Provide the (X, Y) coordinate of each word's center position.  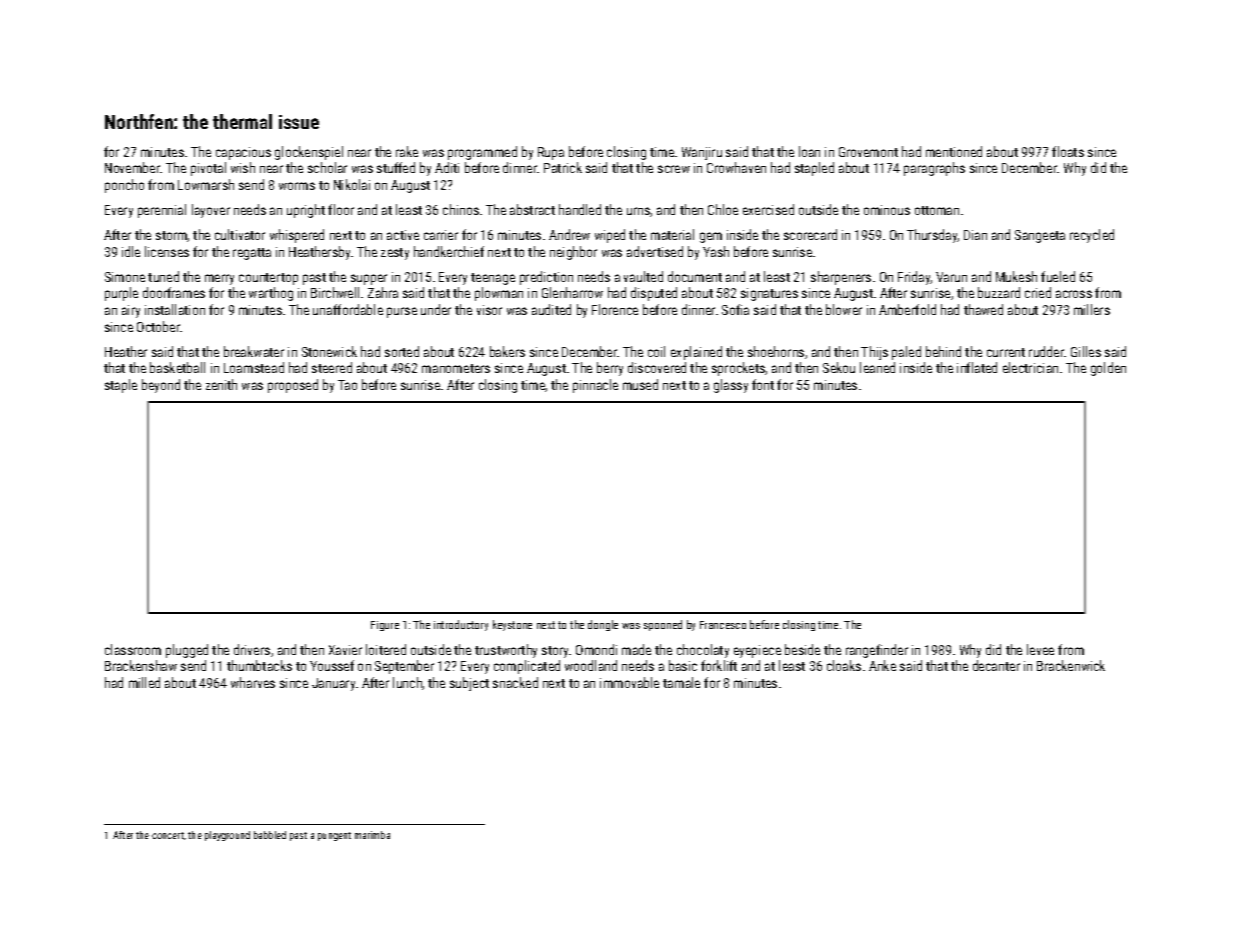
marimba (372, 835)
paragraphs (934, 169)
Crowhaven (736, 167)
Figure (385, 626)
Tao (347, 385)
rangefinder (877, 651)
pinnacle (595, 386)
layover (211, 211)
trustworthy (506, 651)
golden (1108, 369)
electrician (1030, 367)
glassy (731, 386)
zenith (221, 384)
